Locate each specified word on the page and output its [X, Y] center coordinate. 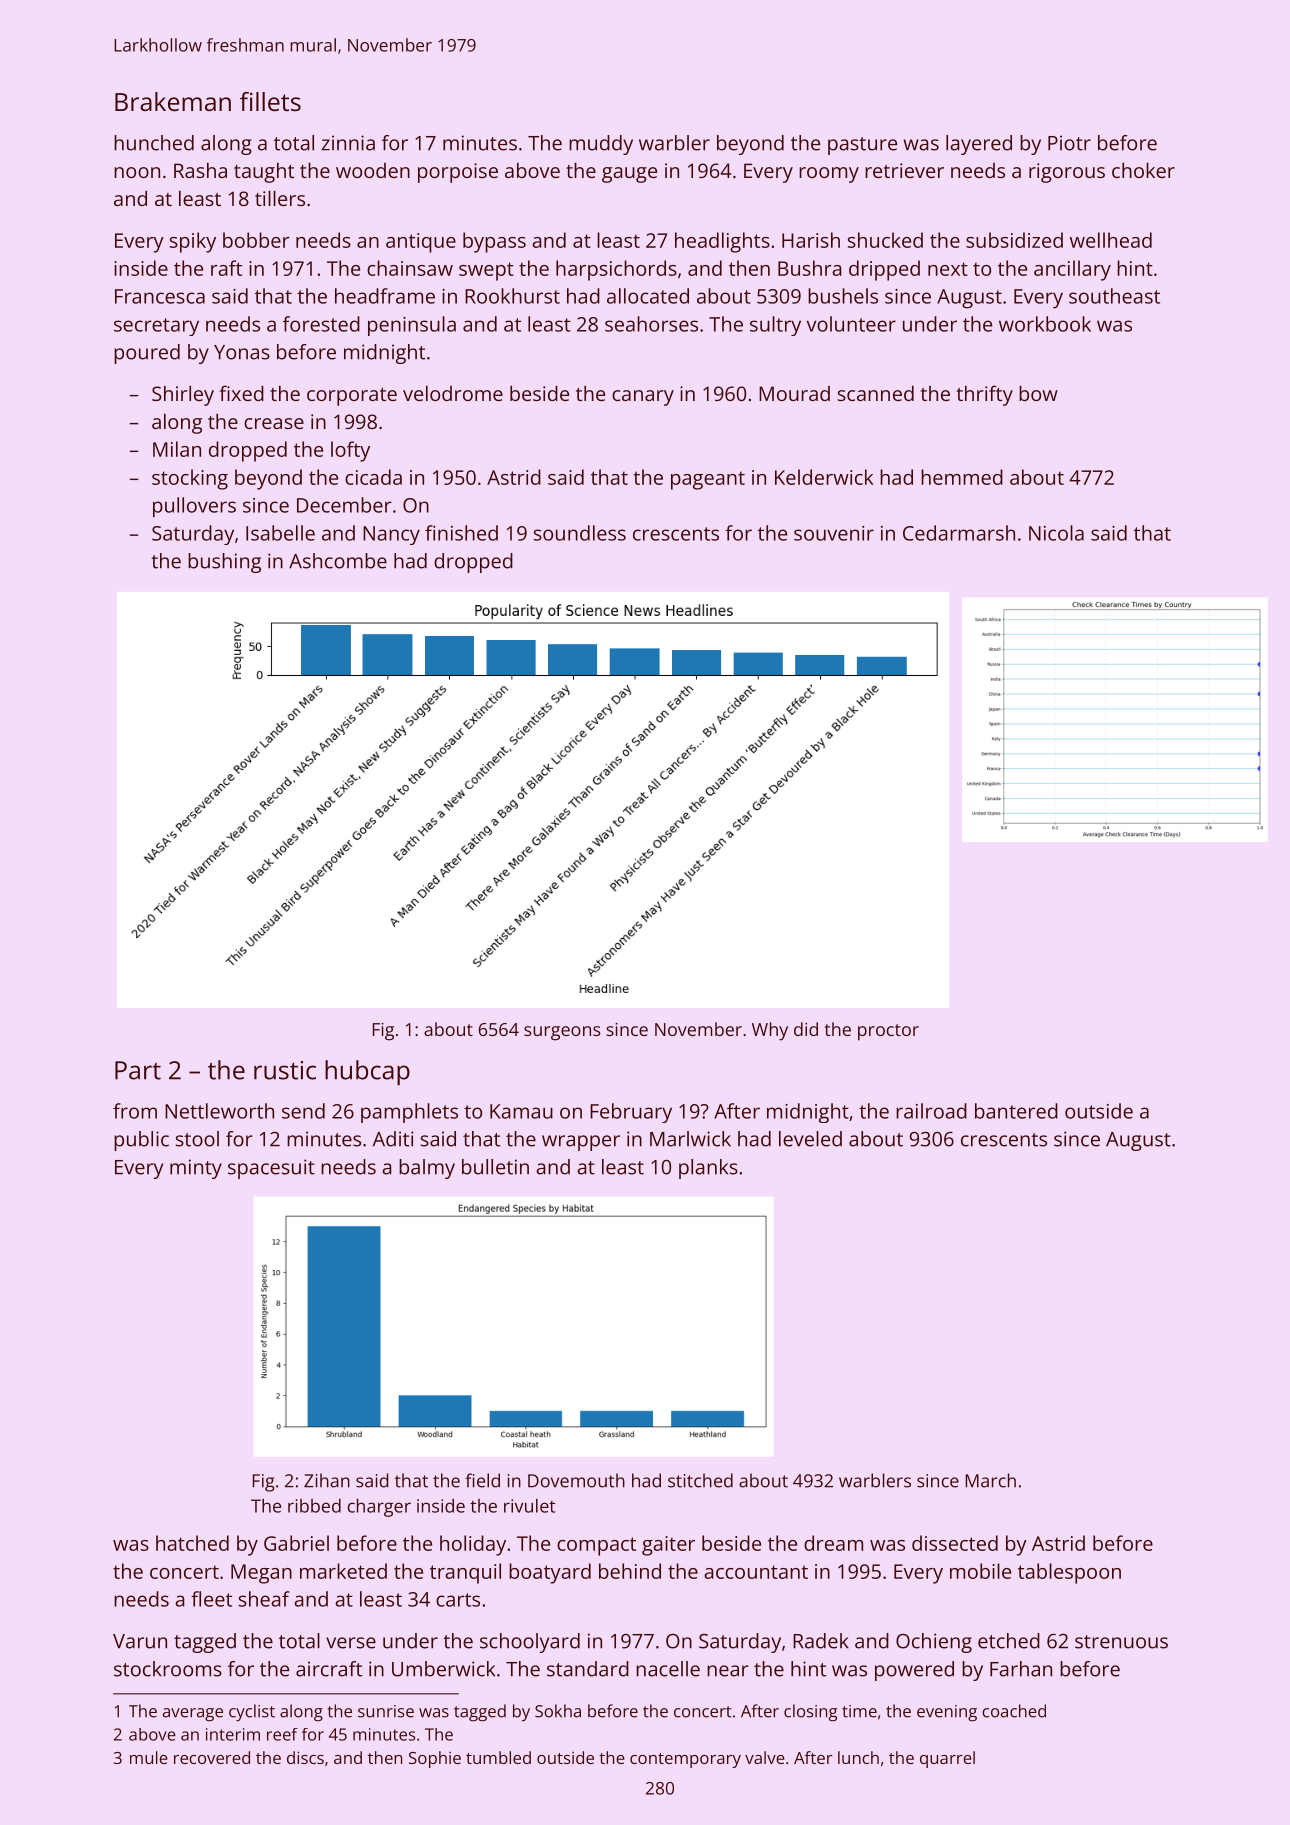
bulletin [495, 1167]
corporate [352, 397]
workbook [1045, 324]
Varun [140, 1641]
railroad [931, 1111]
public [141, 1141]
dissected [955, 1543]
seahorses [651, 324]
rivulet [529, 1506]
